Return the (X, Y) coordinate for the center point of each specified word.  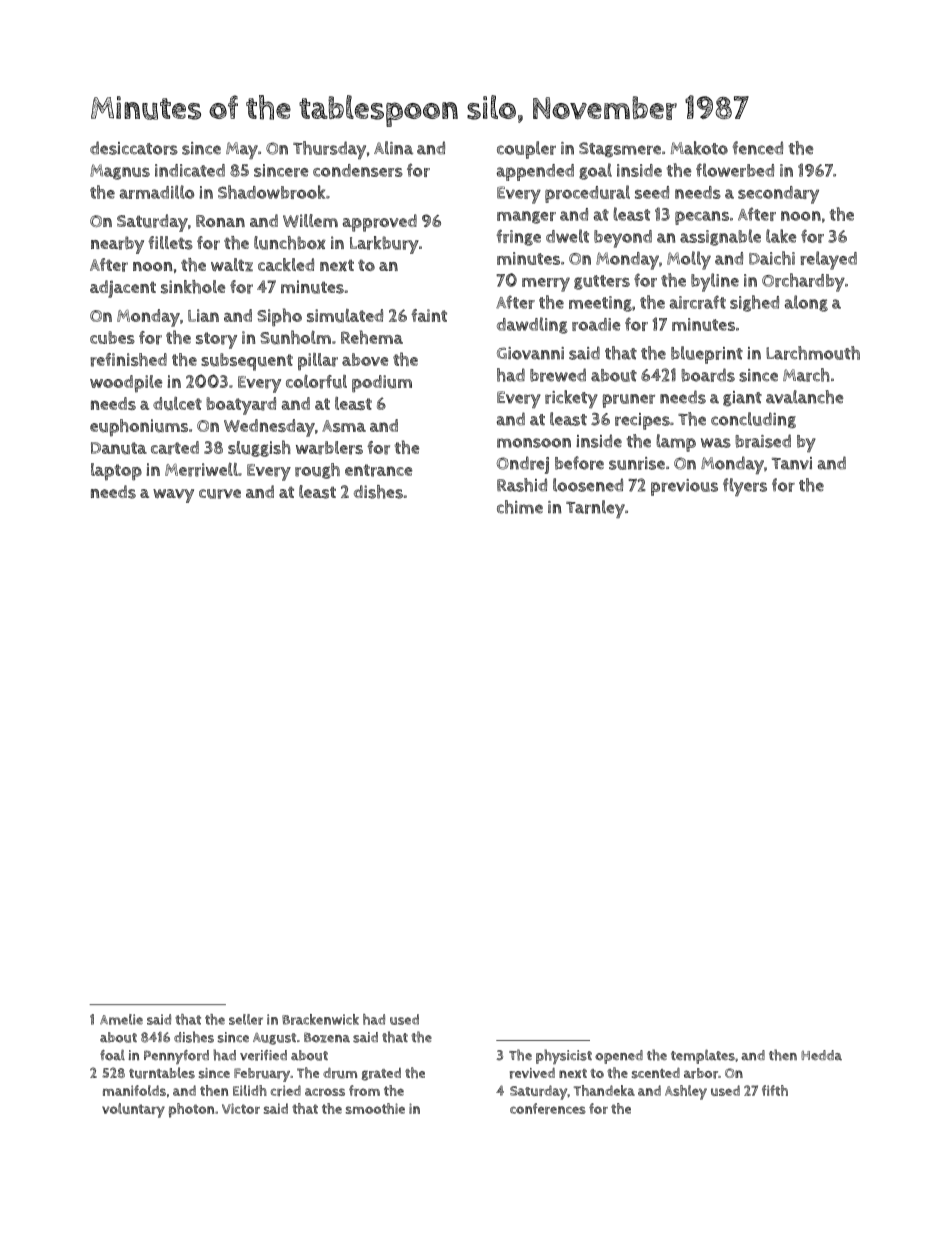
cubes (112, 337)
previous (684, 487)
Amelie (121, 1019)
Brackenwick (320, 1019)
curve (220, 494)
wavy (173, 496)
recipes (642, 421)
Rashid (522, 485)
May (242, 150)
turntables (162, 1073)
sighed (754, 303)
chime (520, 507)
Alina (393, 148)
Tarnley (595, 509)
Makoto (699, 148)
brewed (558, 375)
